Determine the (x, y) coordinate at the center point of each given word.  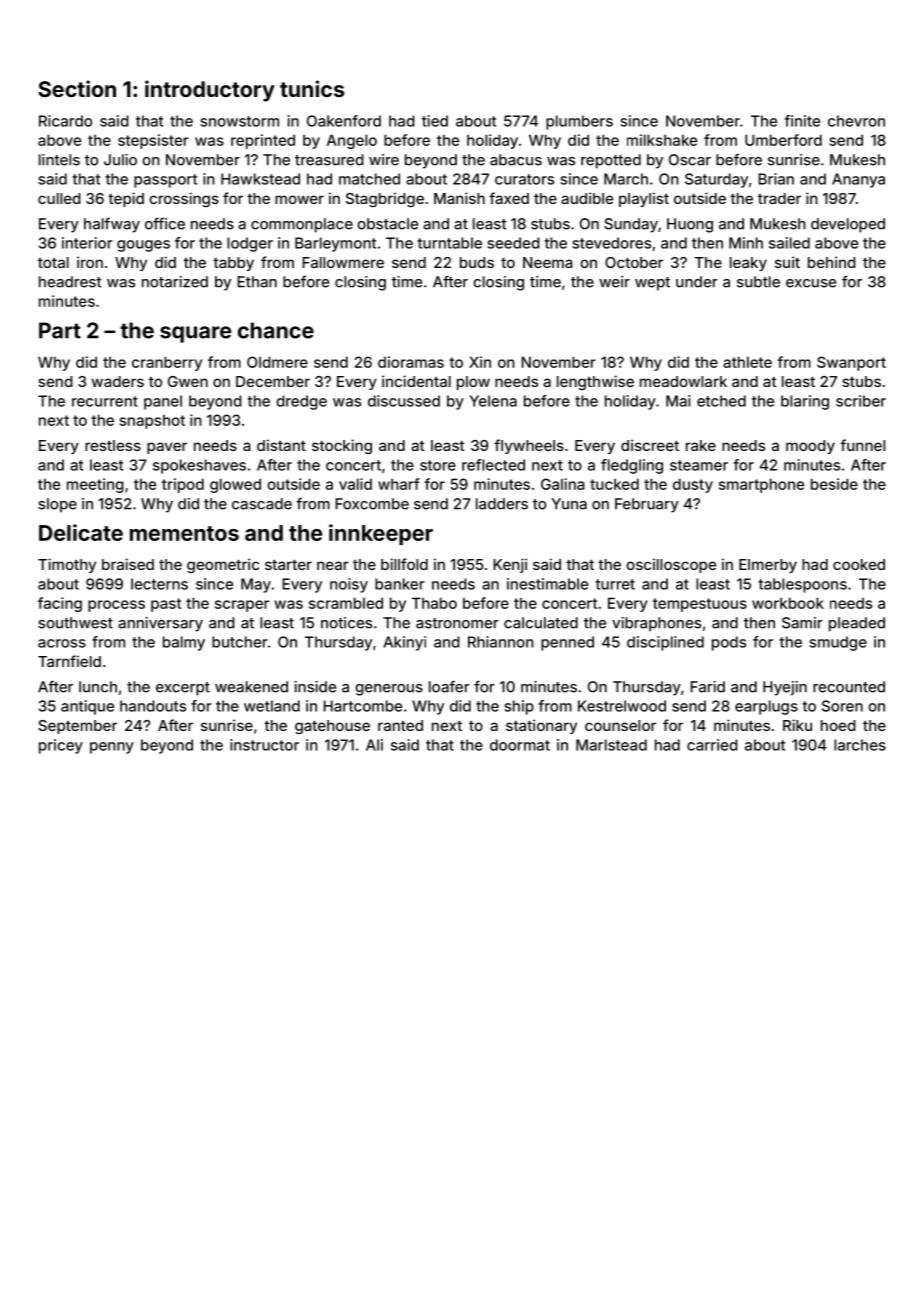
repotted (611, 161)
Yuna (569, 504)
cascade (262, 504)
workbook (788, 603)
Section (77, 88)
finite (802, 121)
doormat (520, 745)
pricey (61, 746)
